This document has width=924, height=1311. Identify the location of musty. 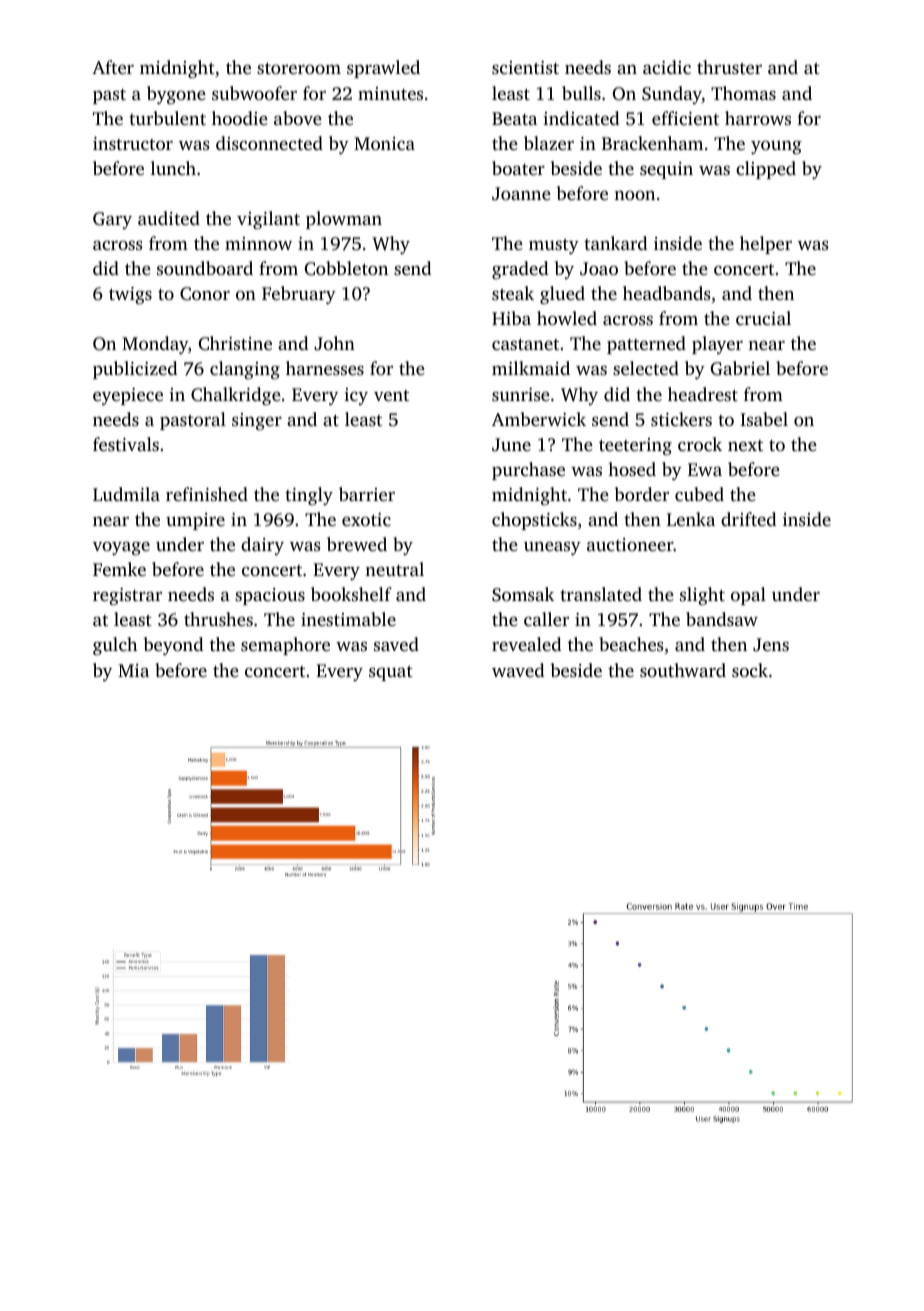
(554, 246).
